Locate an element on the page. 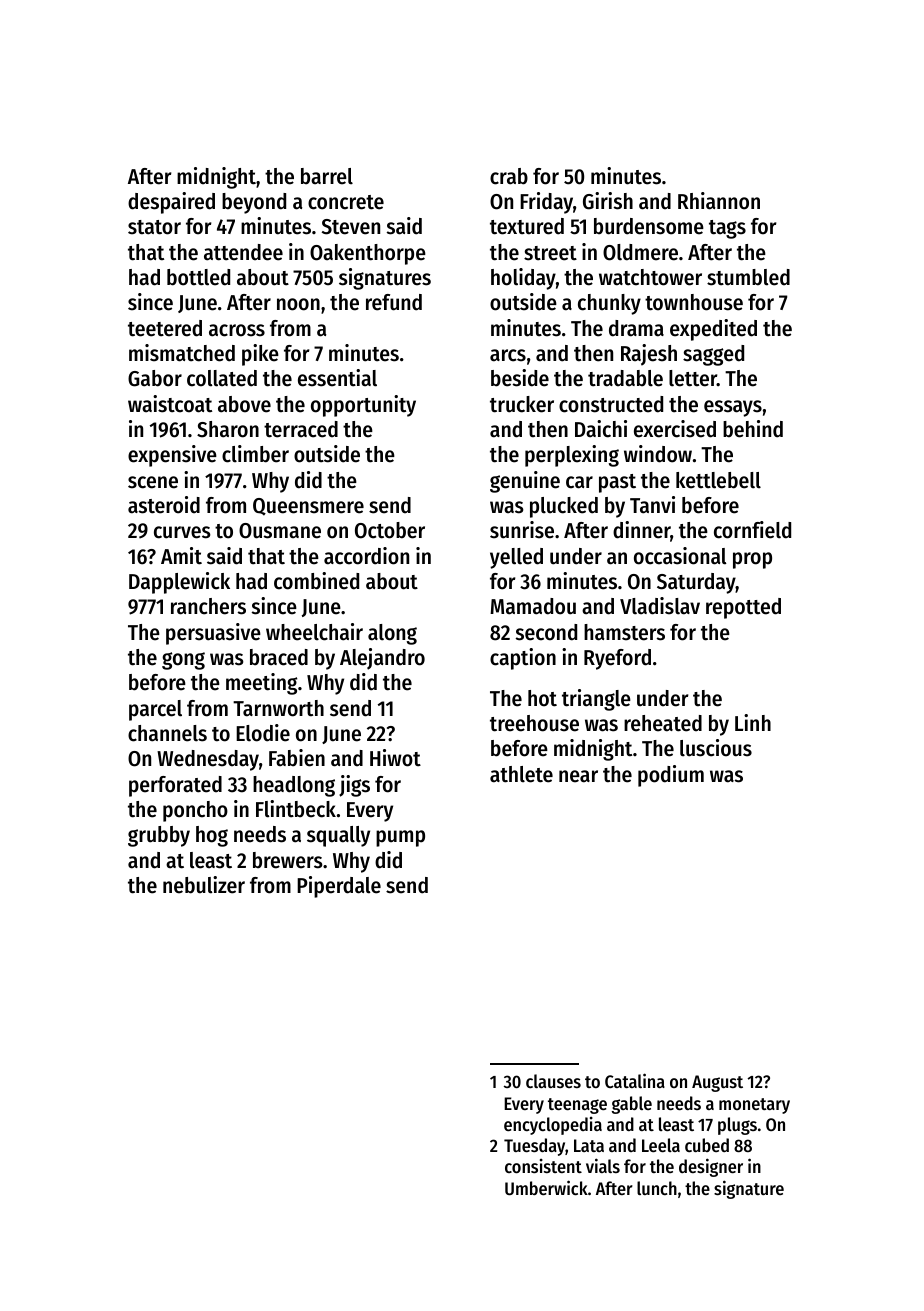 The height and width of the image is (1311, 924). despaired is located at coordinates (171, 203).
